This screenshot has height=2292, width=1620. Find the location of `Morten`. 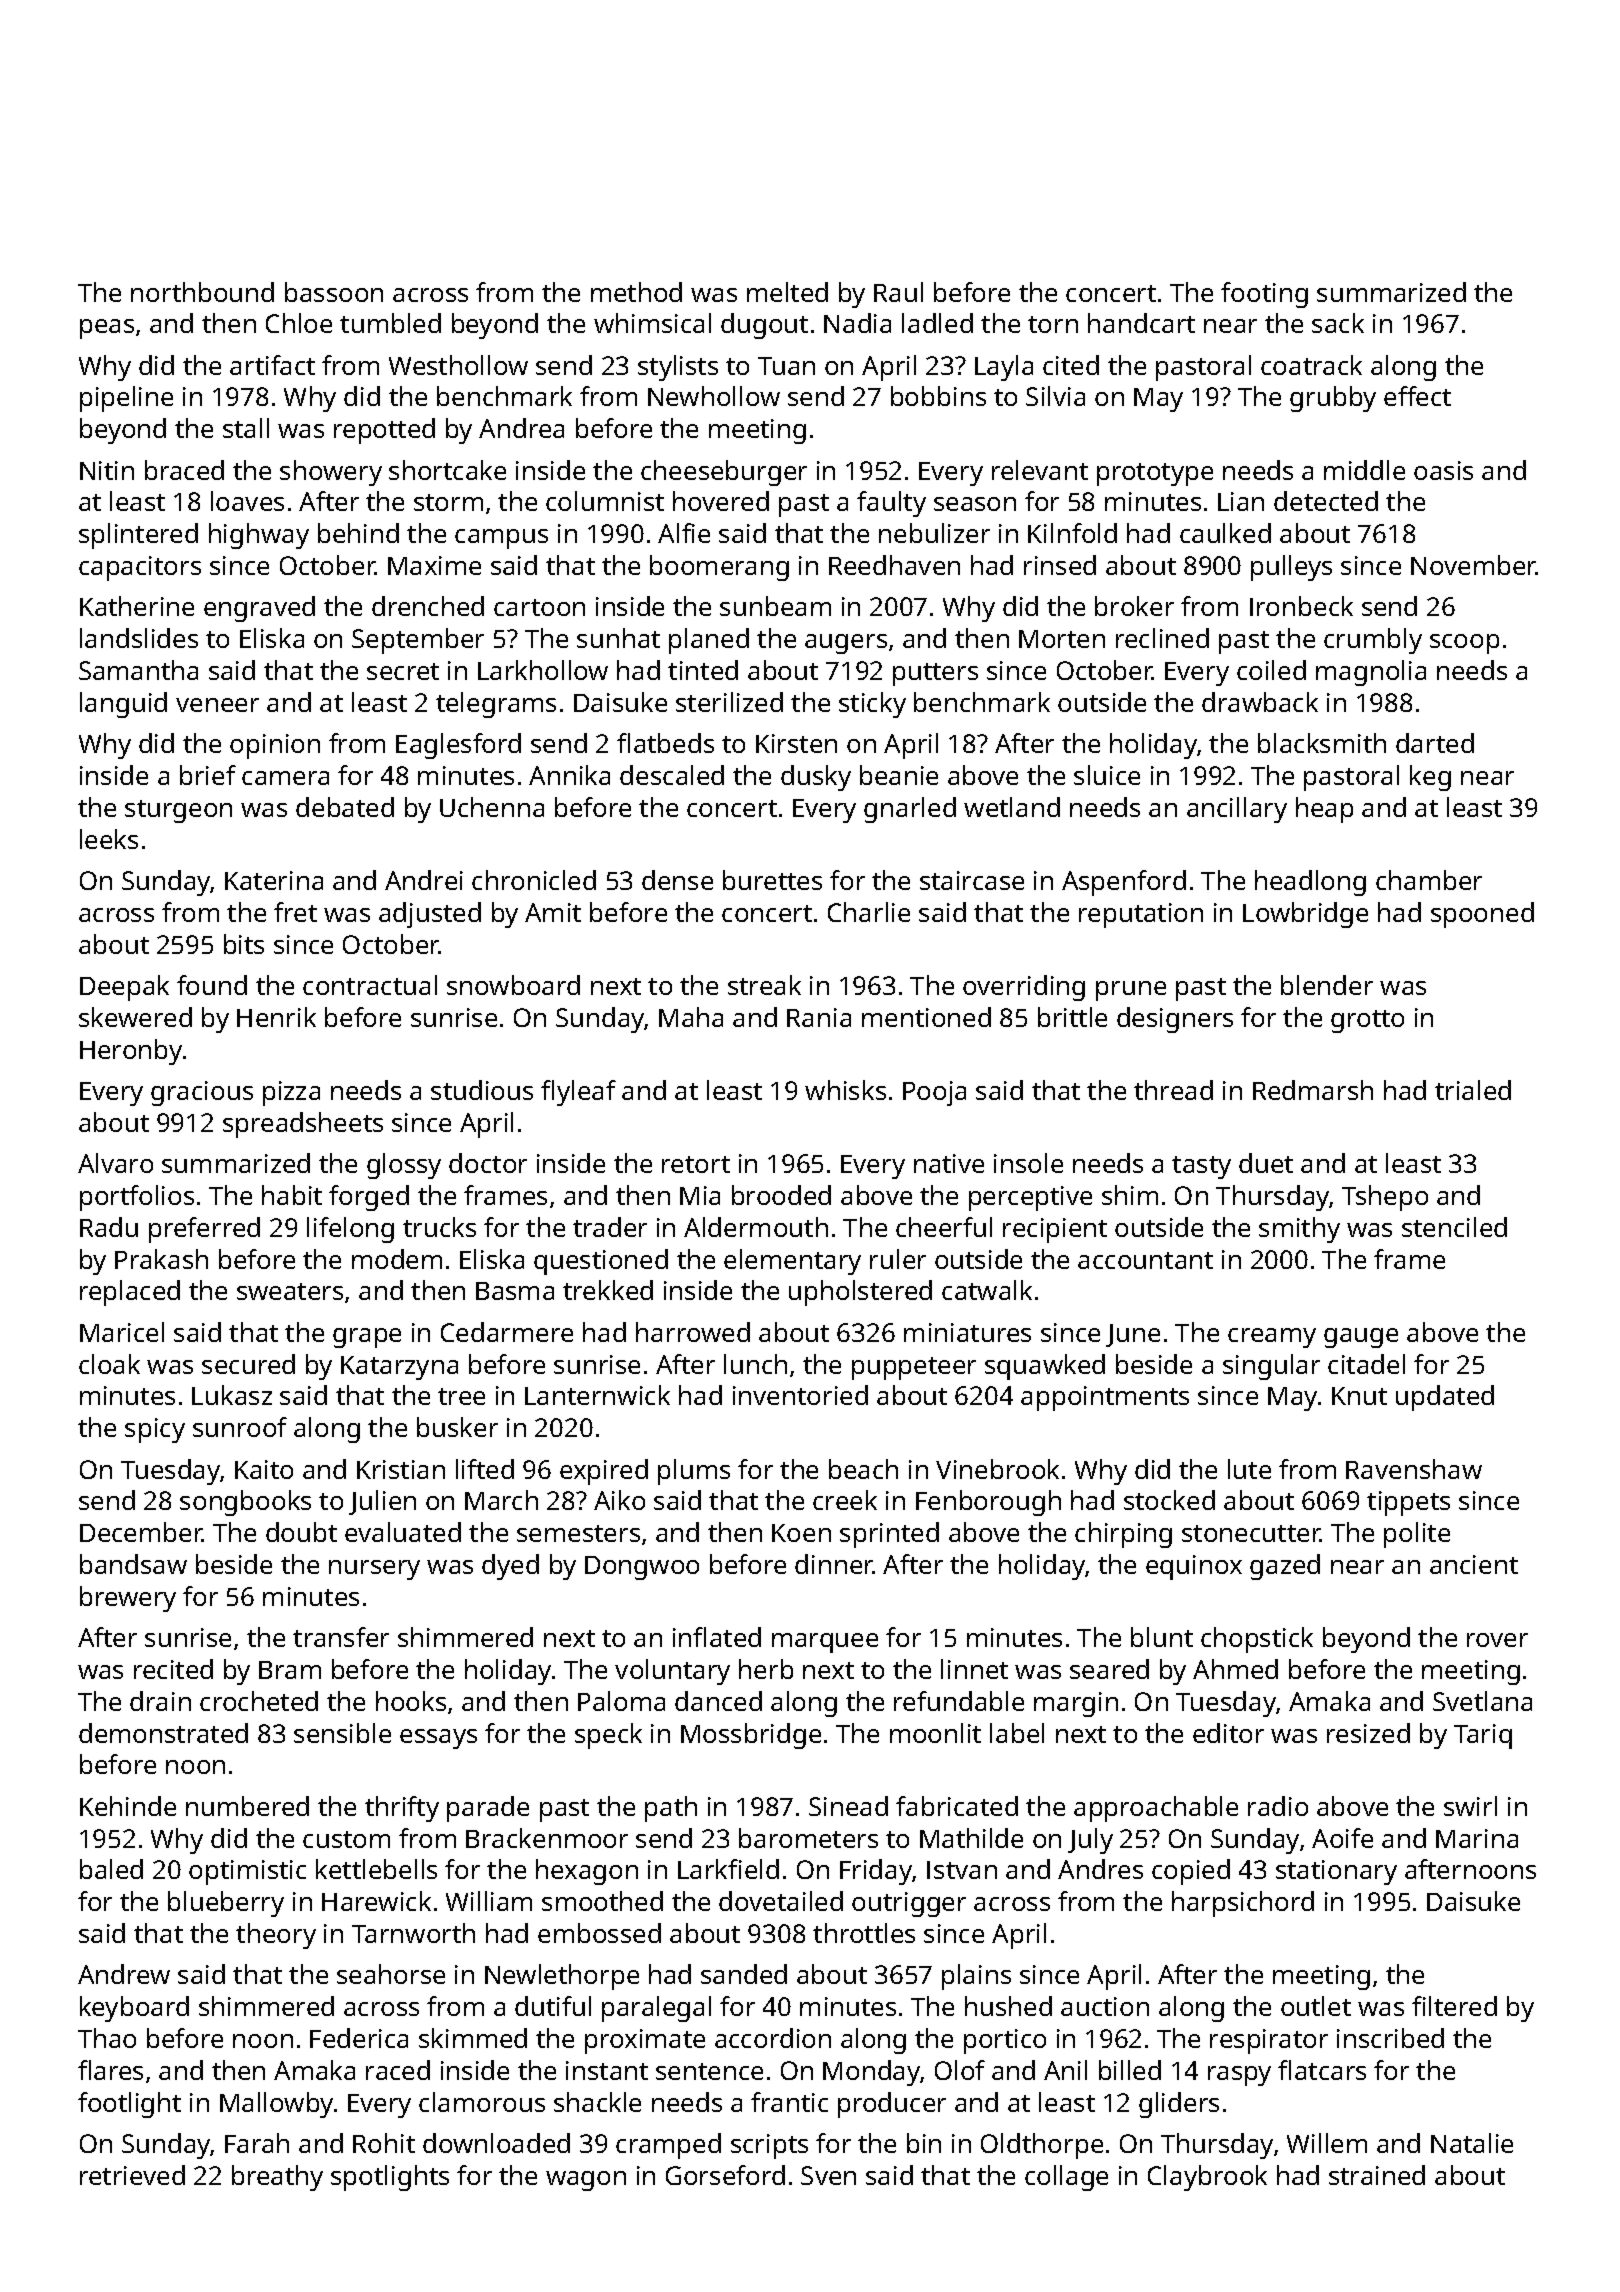

Morten is located at coordinates (1062, 639).
